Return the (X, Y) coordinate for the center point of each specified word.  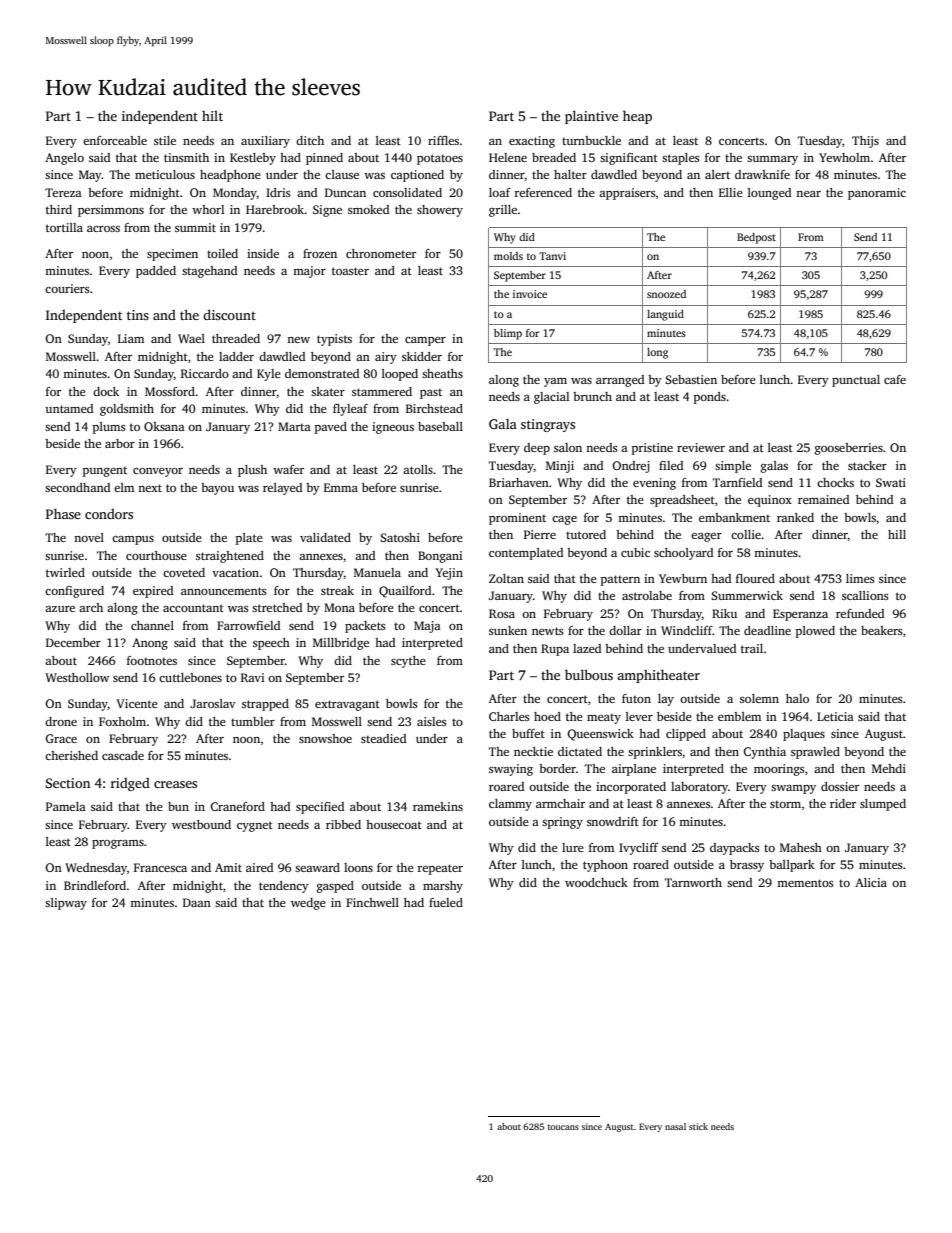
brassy (747, 866)
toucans (563, 1127)
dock (106, 391)
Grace (61, 738)
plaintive (591, 117)
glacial (551, 398)
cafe (895, 379)
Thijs (865, 142)
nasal (675, 1126)
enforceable (115, 140)
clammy (510, 805)
